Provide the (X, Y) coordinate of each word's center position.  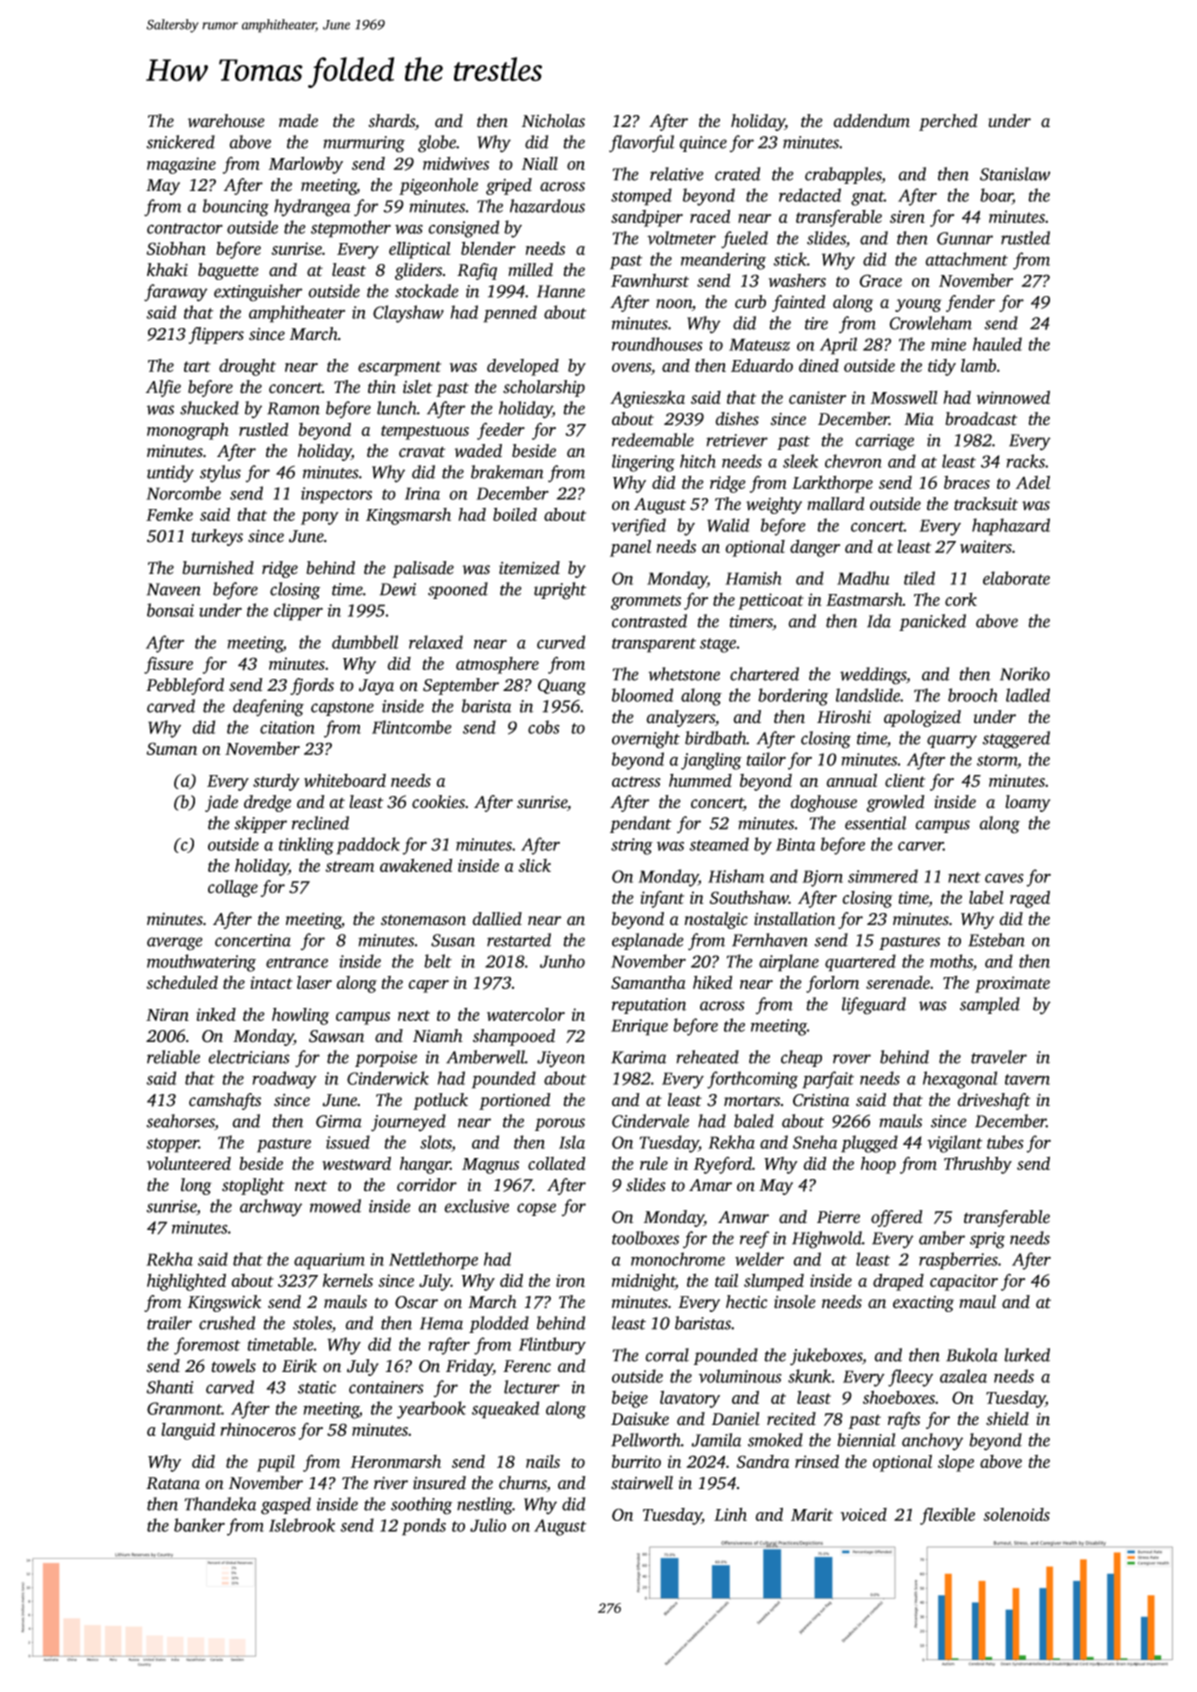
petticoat (771, 601)
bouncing (236, 208)
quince (703, 144)
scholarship (544, 388)
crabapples (843, 175)
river (391, 1483)
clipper (298, 612)
